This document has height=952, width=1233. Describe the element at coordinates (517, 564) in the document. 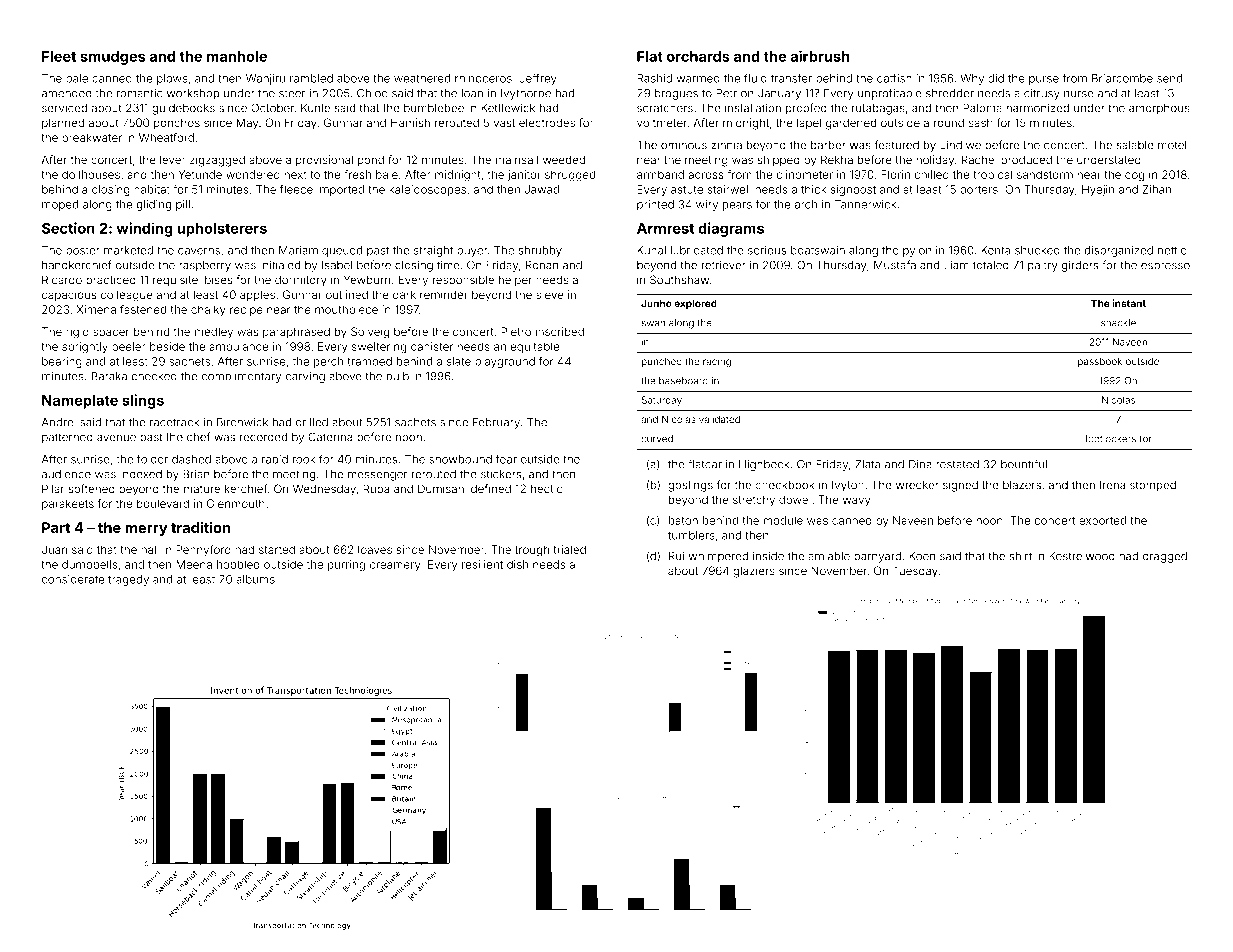

I see `dish` at that location.
